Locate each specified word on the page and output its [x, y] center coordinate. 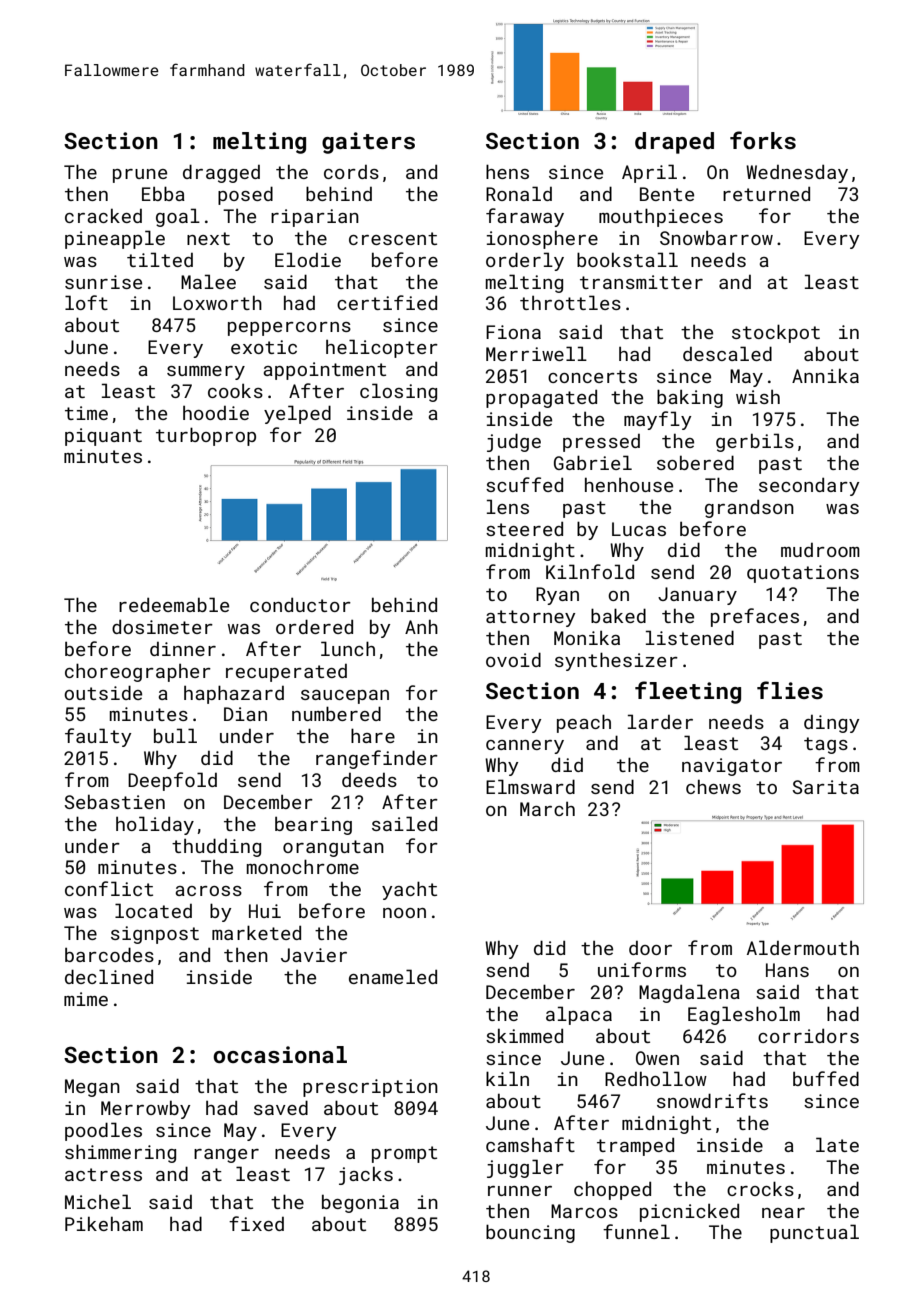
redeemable [174, 604]
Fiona [513, 332]
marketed [256, 932]
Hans [787, 970]
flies [790, 690]
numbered [336, 713]
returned [766, 193]
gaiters [368, 143]
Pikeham [104, 1223]
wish [758, 397]
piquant [103, 437]
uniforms [642, 969]
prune [140, 176]
